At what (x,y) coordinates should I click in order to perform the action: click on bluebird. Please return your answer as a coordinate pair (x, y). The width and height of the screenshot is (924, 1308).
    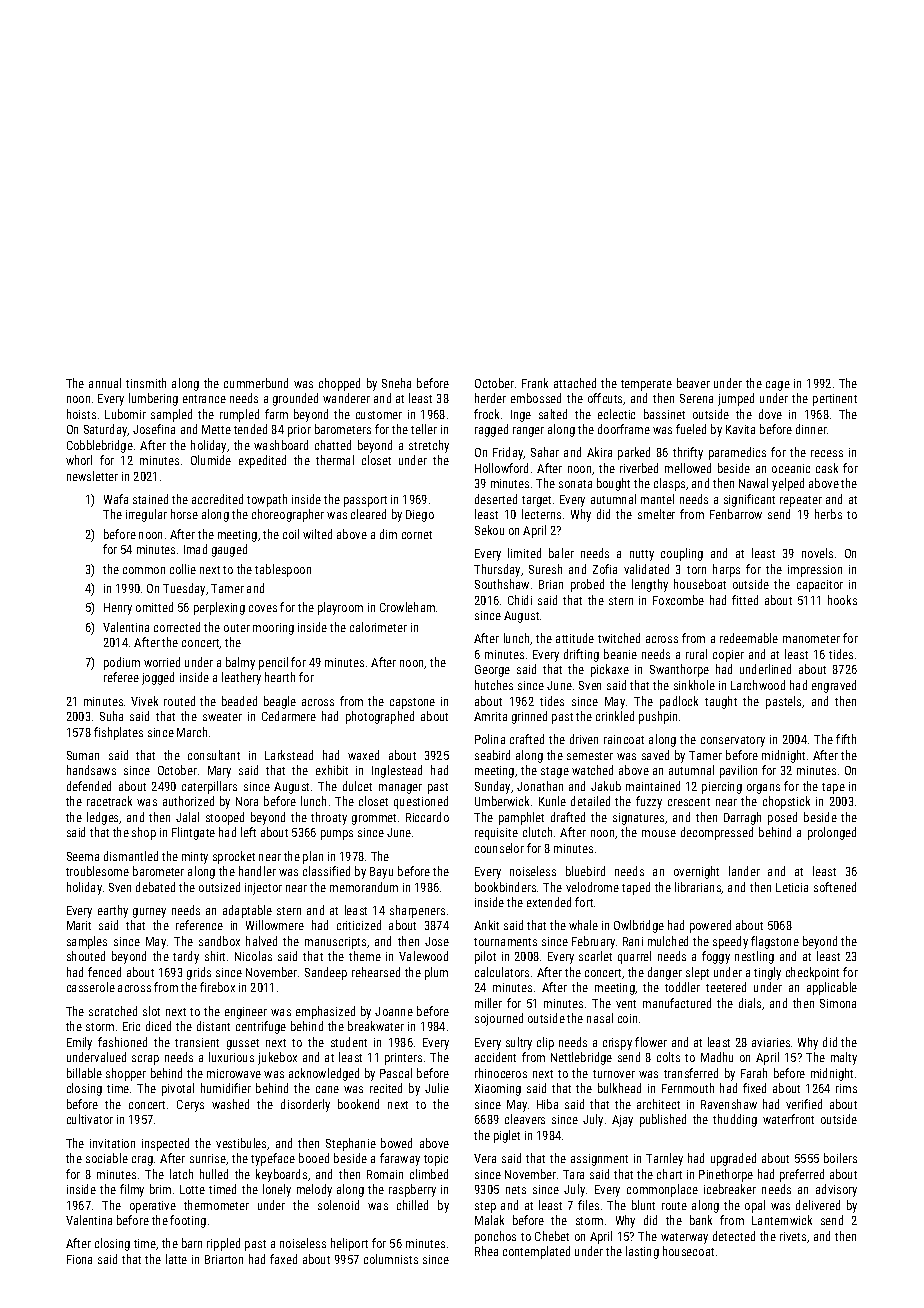
    Looking at the image, I should click on (585, 871).
